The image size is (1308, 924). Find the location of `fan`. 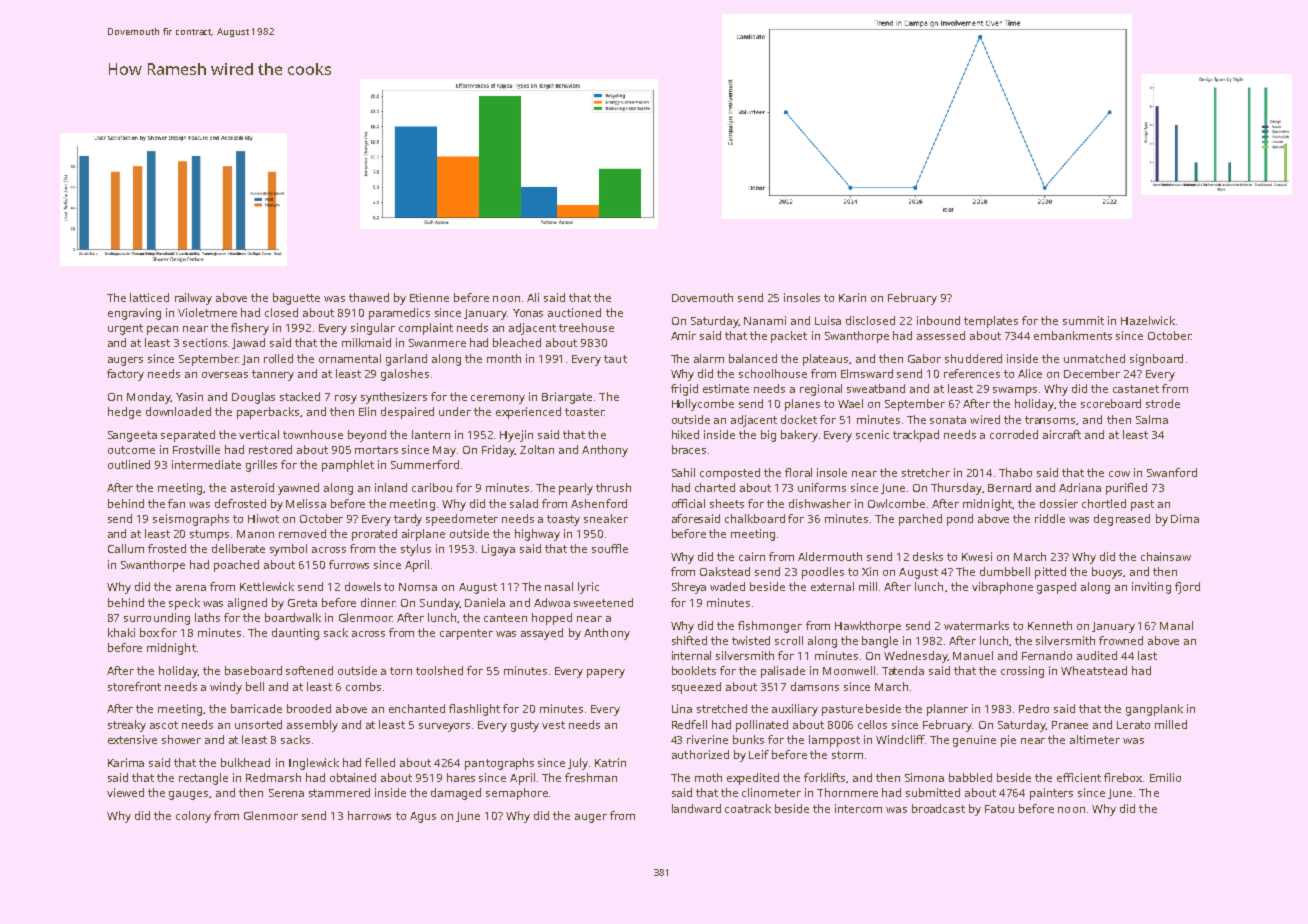

fan is located at coordinates (176, 503).
